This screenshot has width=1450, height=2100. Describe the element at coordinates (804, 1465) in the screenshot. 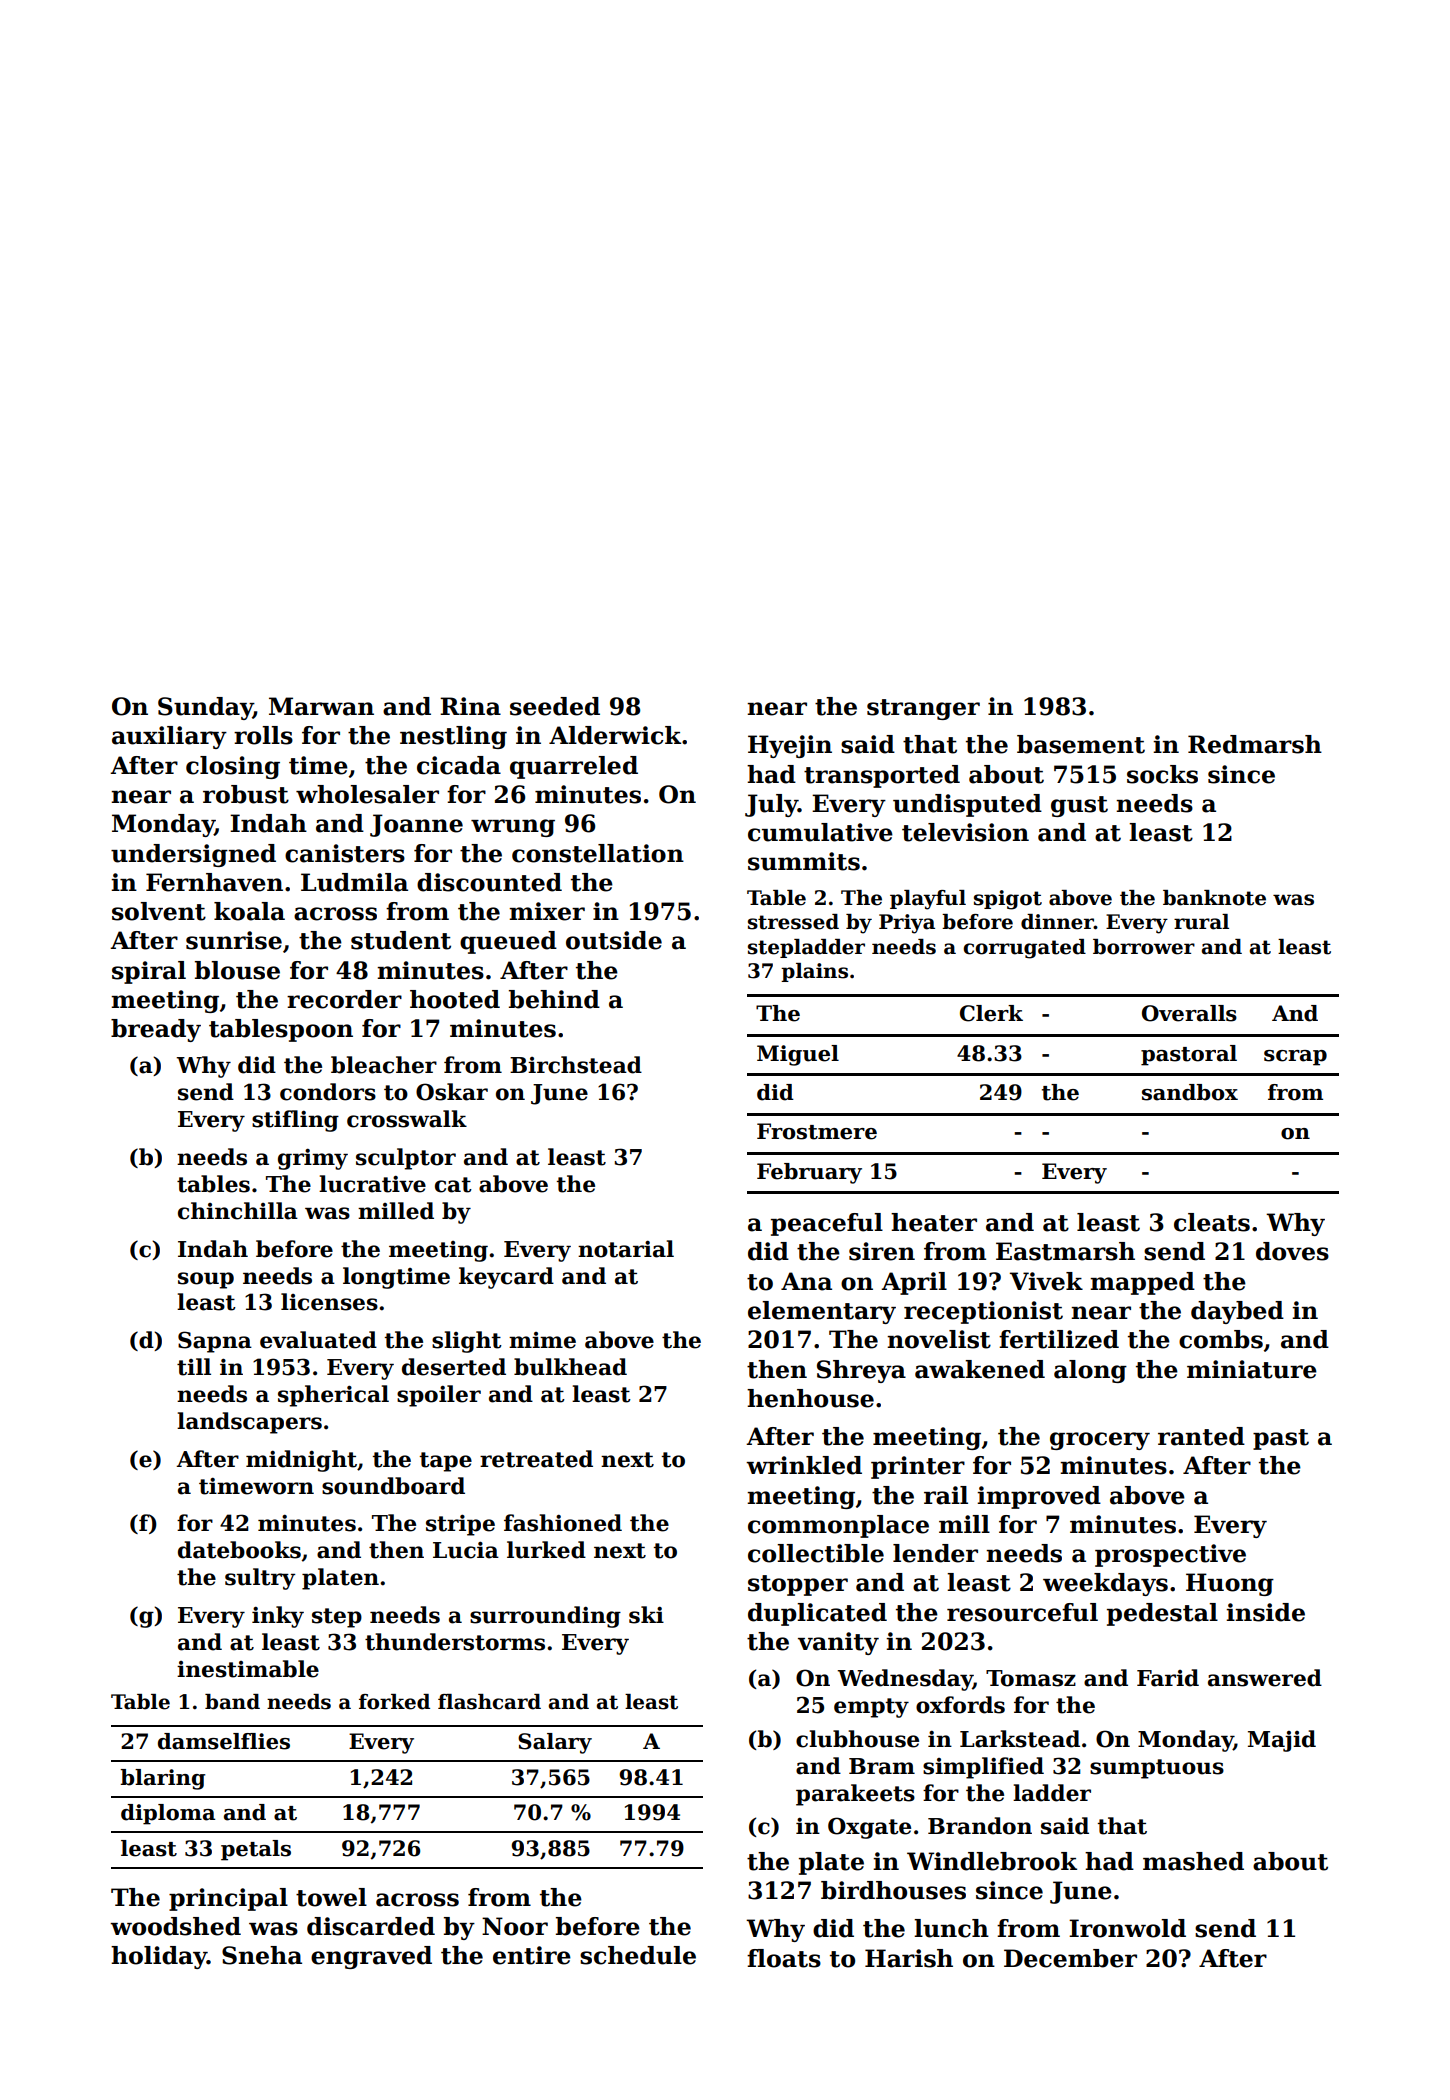

I see `wrinkled` at that location.
